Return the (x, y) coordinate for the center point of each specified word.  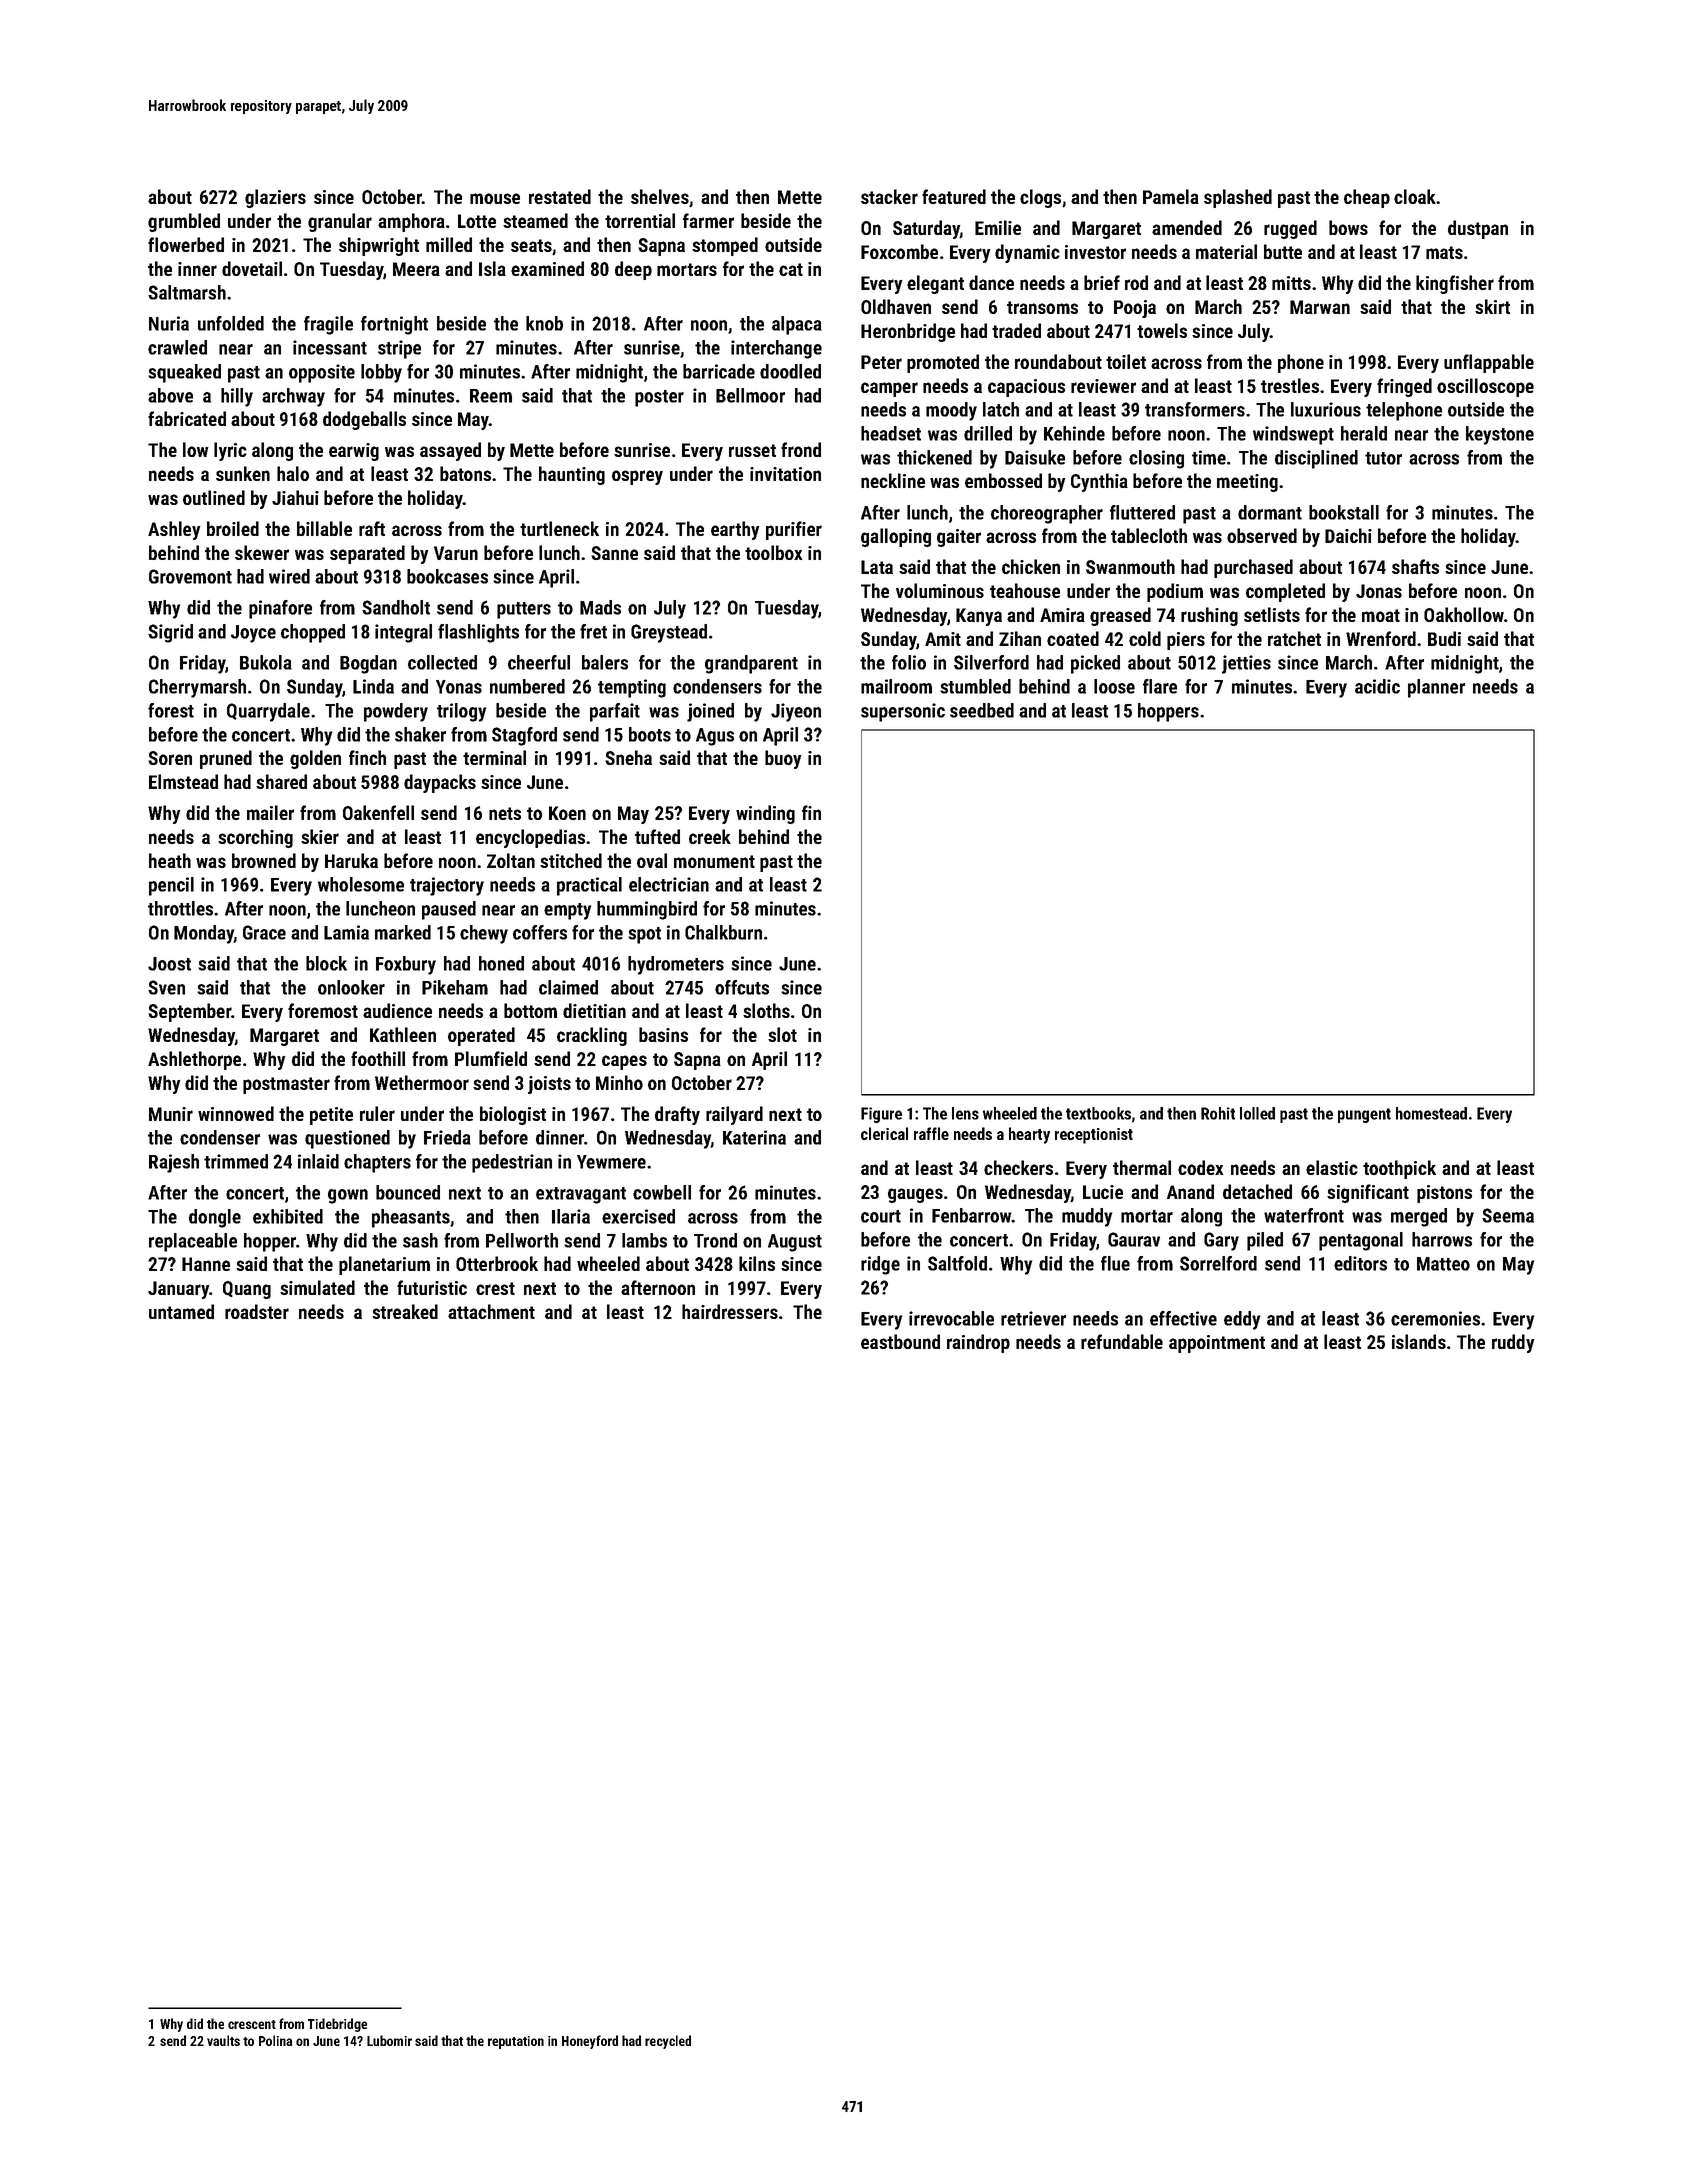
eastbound (900, 1341)
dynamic (1027, 253)
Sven (166, 987)
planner (1436, 688)
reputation (516, 2042)
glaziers (275, 198)
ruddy (1513, 1343)
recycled (668, 2042)
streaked (405, 1311)
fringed (1404, 387)
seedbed (982, 710)
